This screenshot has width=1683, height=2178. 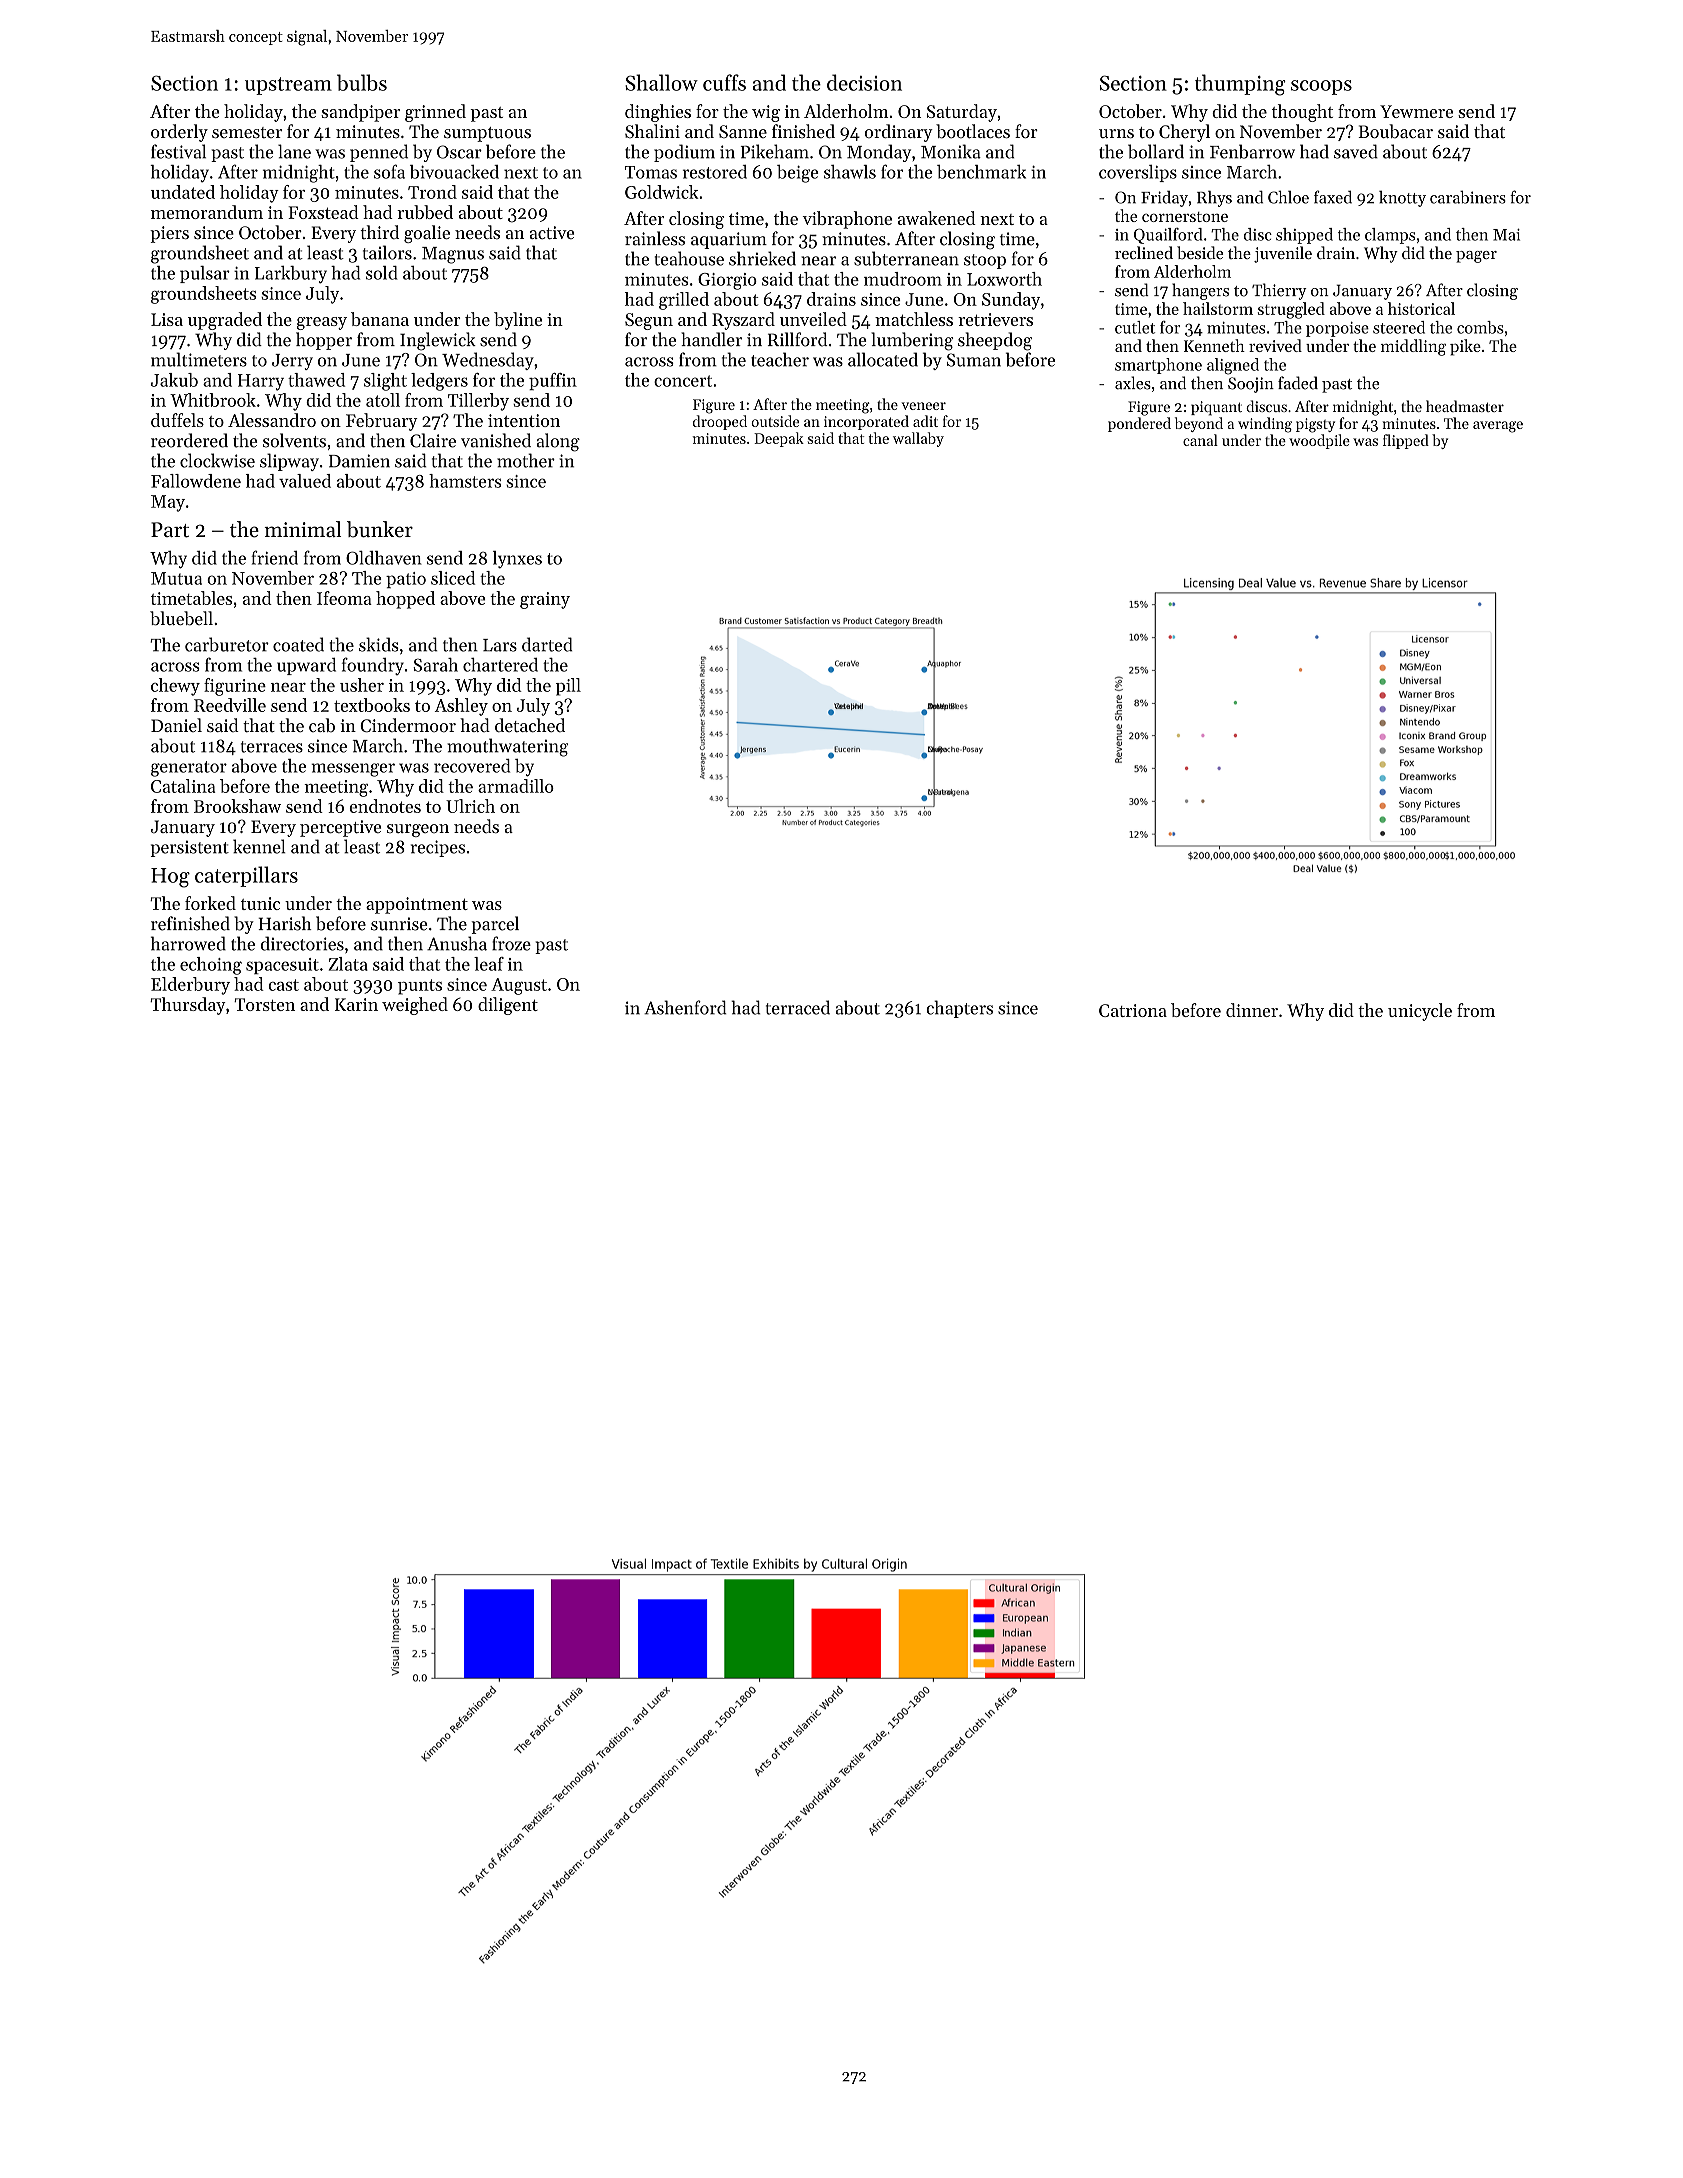 What do you see at coordinates (217, 460) in the screenshot?
I see `clockwise` at bounding box center [217, 460].
